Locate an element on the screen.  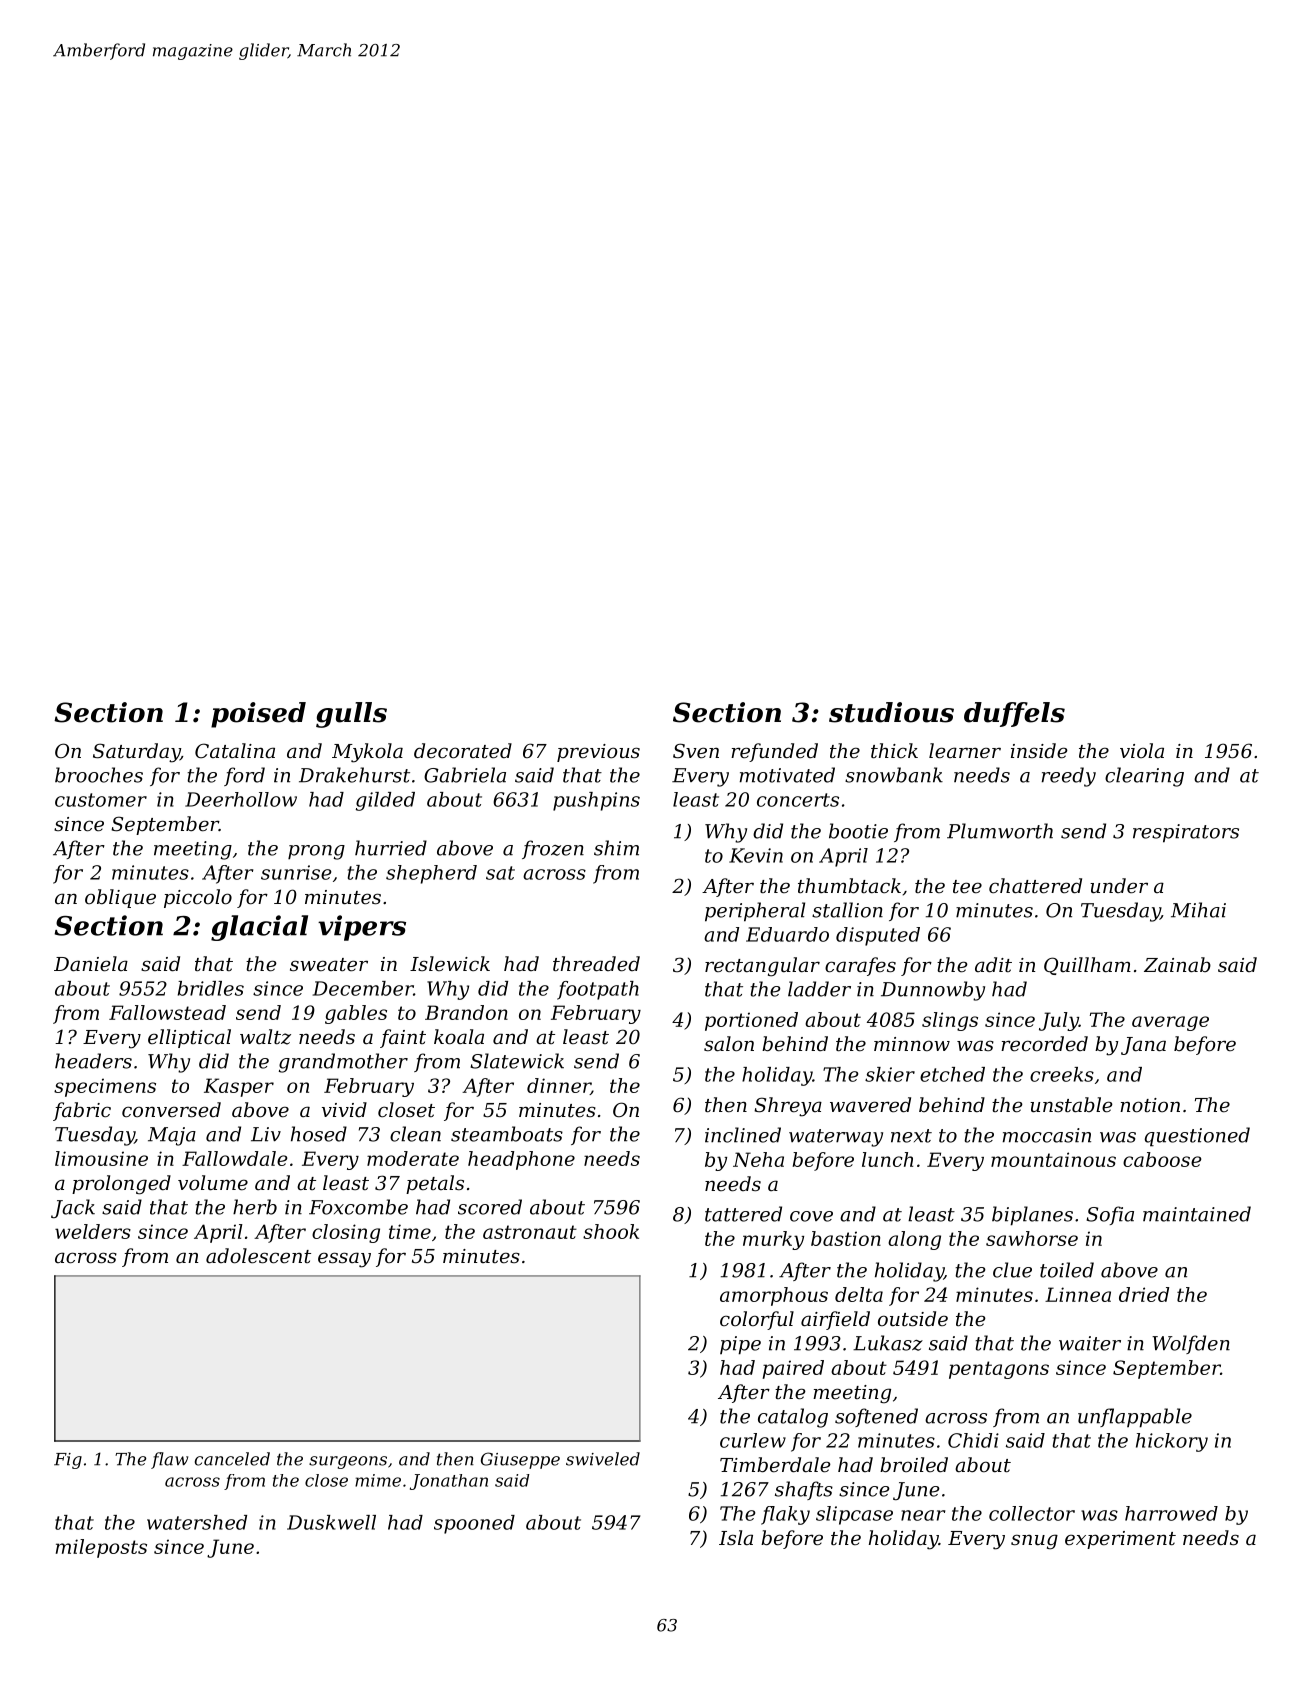
canceled is located at coordinates (232, 1459).
